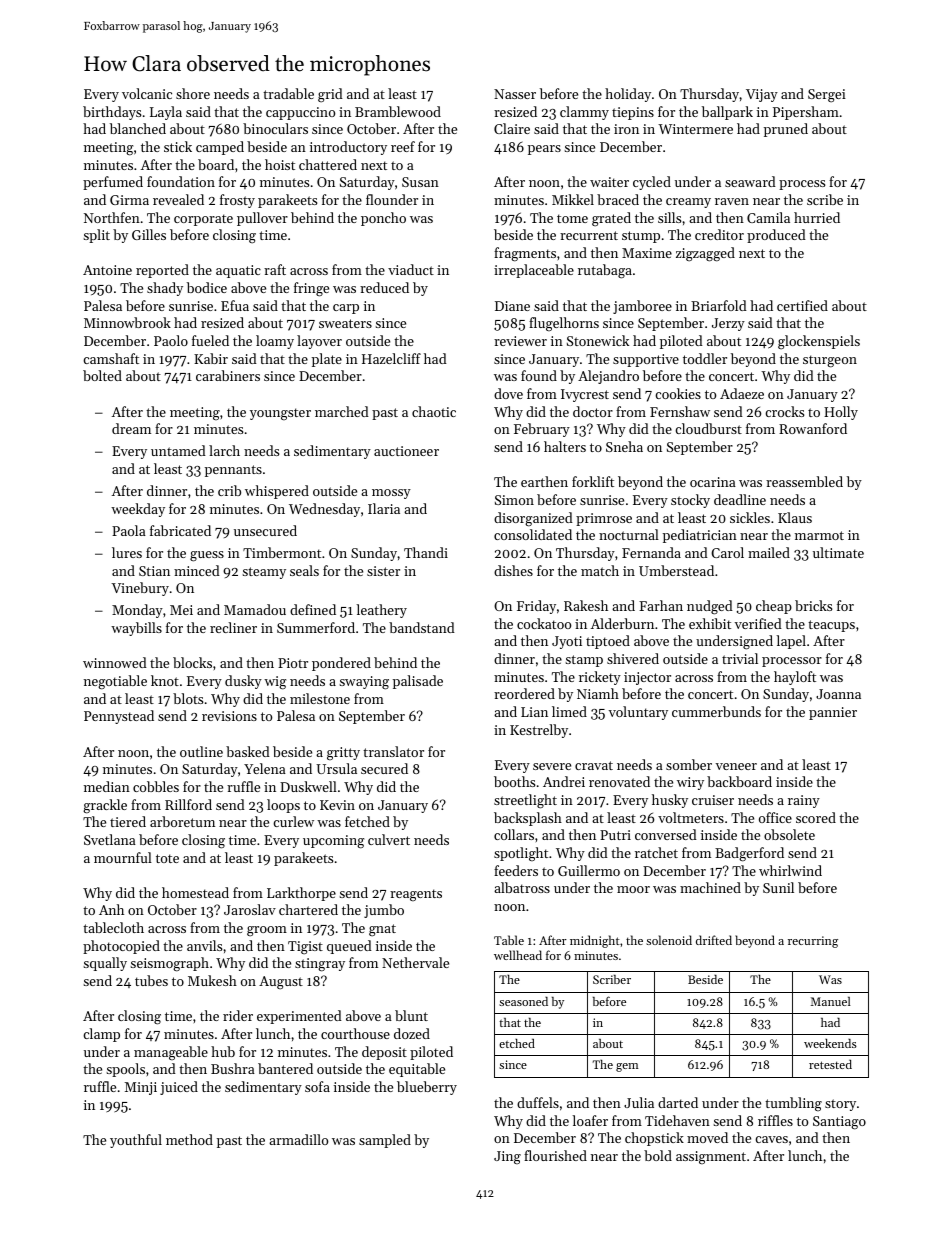  What do you see at coordinates (831, 626) in the screenshot?
I see `teacups` at bounding box center [831, 626].
